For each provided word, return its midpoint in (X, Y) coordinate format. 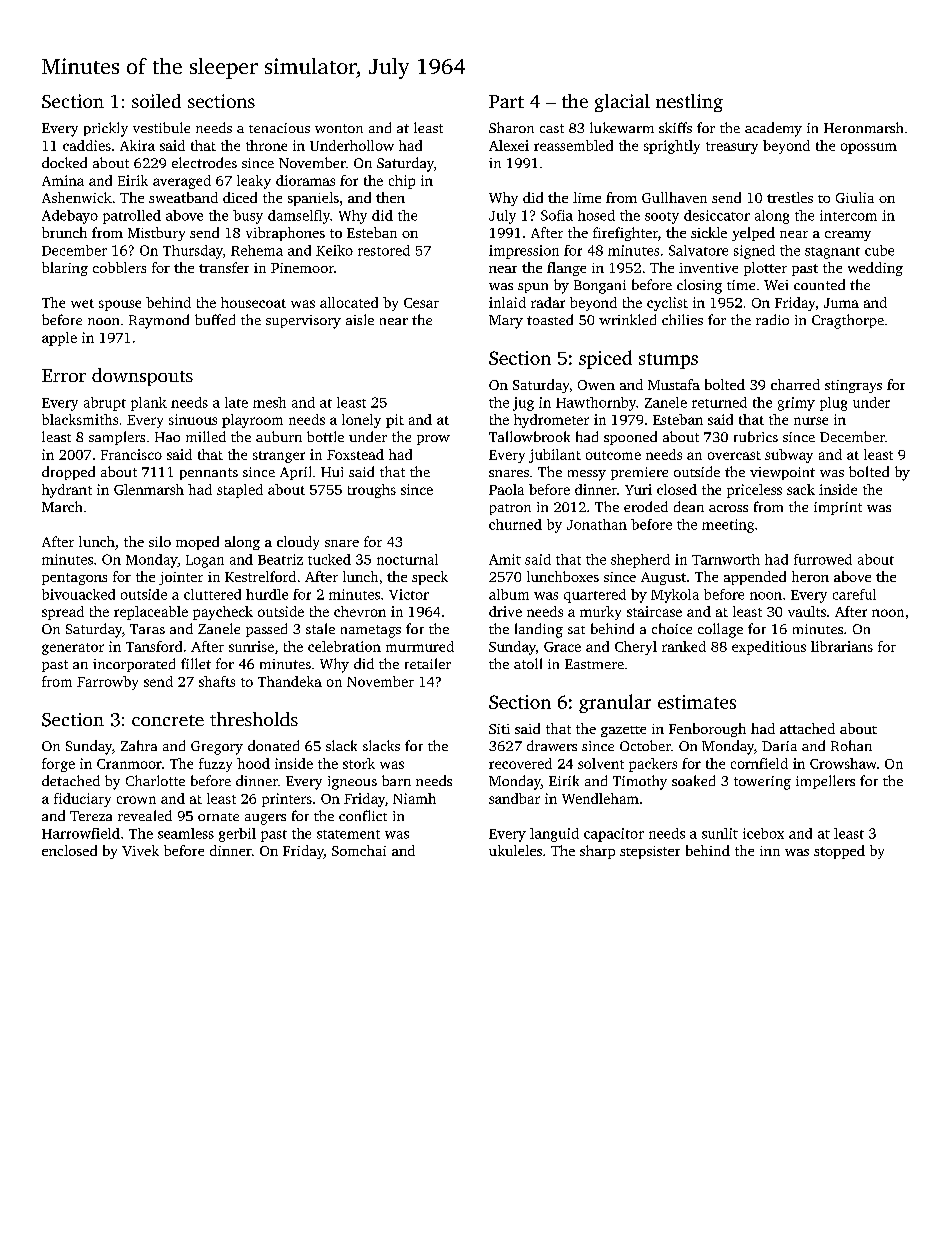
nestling (689, 103)
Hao (167, 437)
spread (63, 613)
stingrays (853, 386)
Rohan (851, 745)
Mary (506, 322)
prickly (106, 129)
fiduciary (82, 800)
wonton (339, 128)
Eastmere (594, 664)
